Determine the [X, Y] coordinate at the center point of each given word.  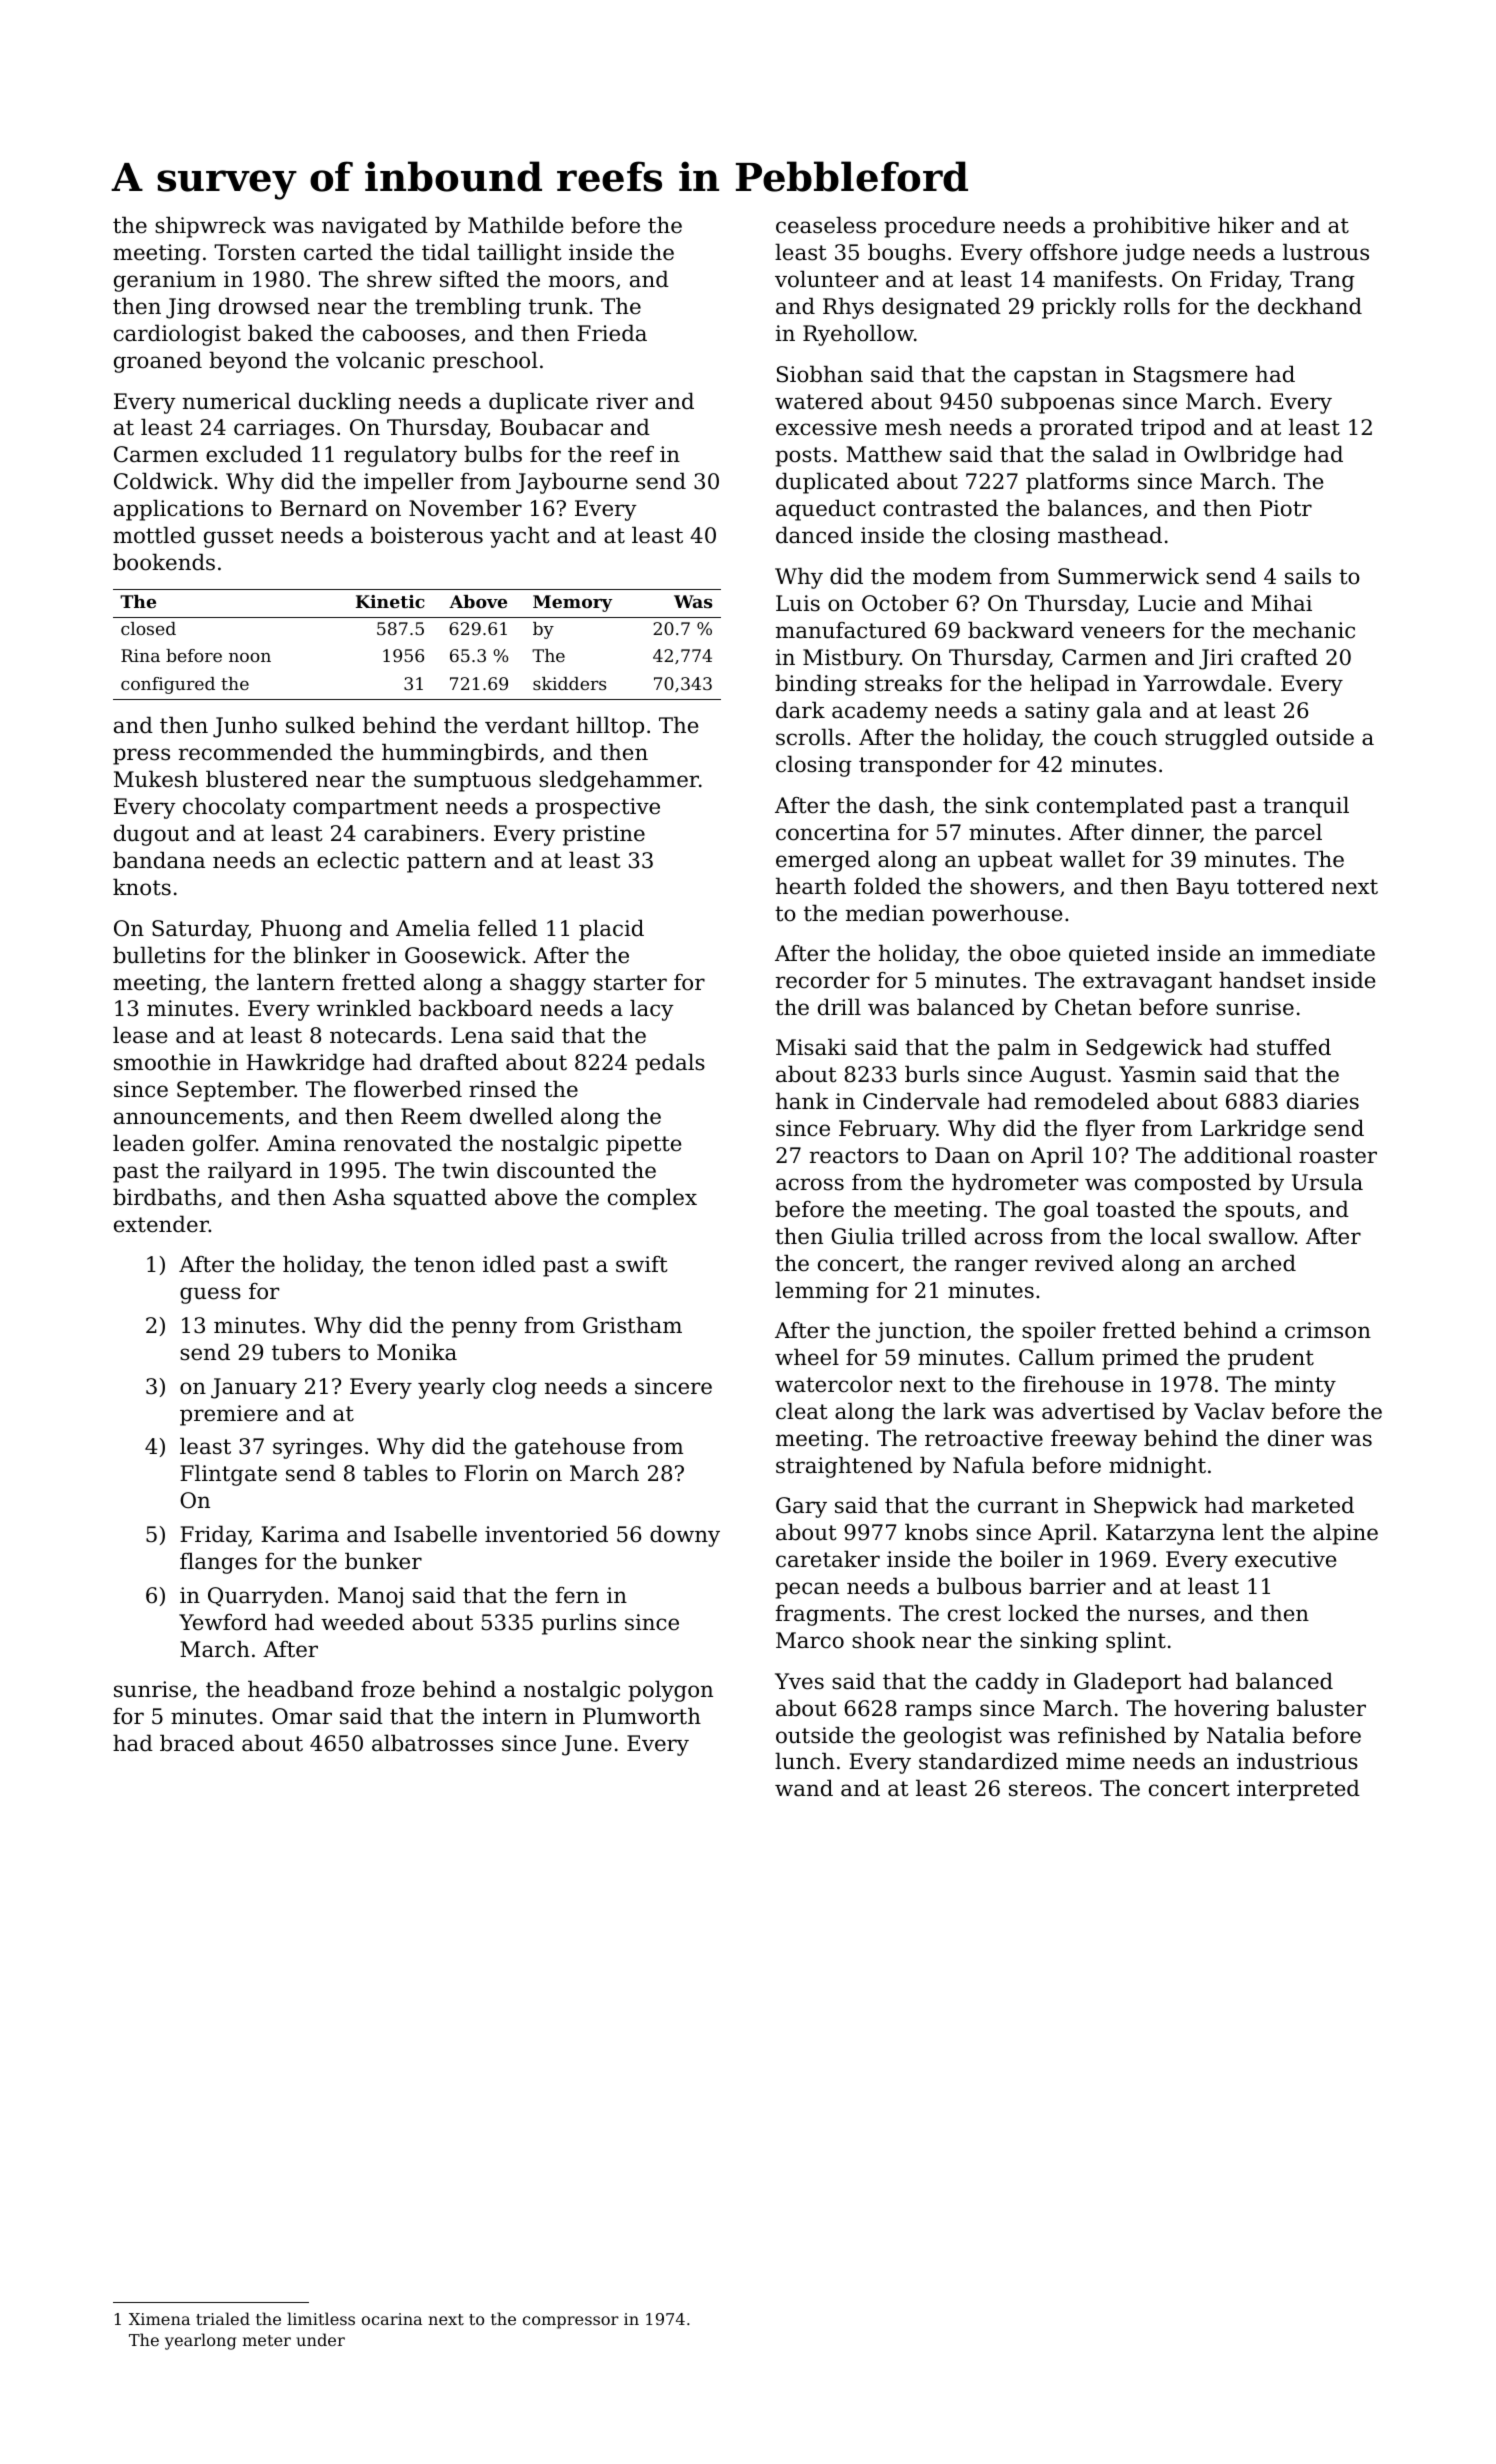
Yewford [223, 1622]
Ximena [159, 2319]
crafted [1279, 657]
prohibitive [1151, 227]
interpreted [1298, 1790]
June [587, 1745]
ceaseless [826, 225]
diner [1296, 1438]
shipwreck [210, 227]
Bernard [324, 508]
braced [197, 1743]
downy [685, 1536]
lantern [296, 982]
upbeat [1015, 861]
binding [816, 685]
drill [839, 1007]
